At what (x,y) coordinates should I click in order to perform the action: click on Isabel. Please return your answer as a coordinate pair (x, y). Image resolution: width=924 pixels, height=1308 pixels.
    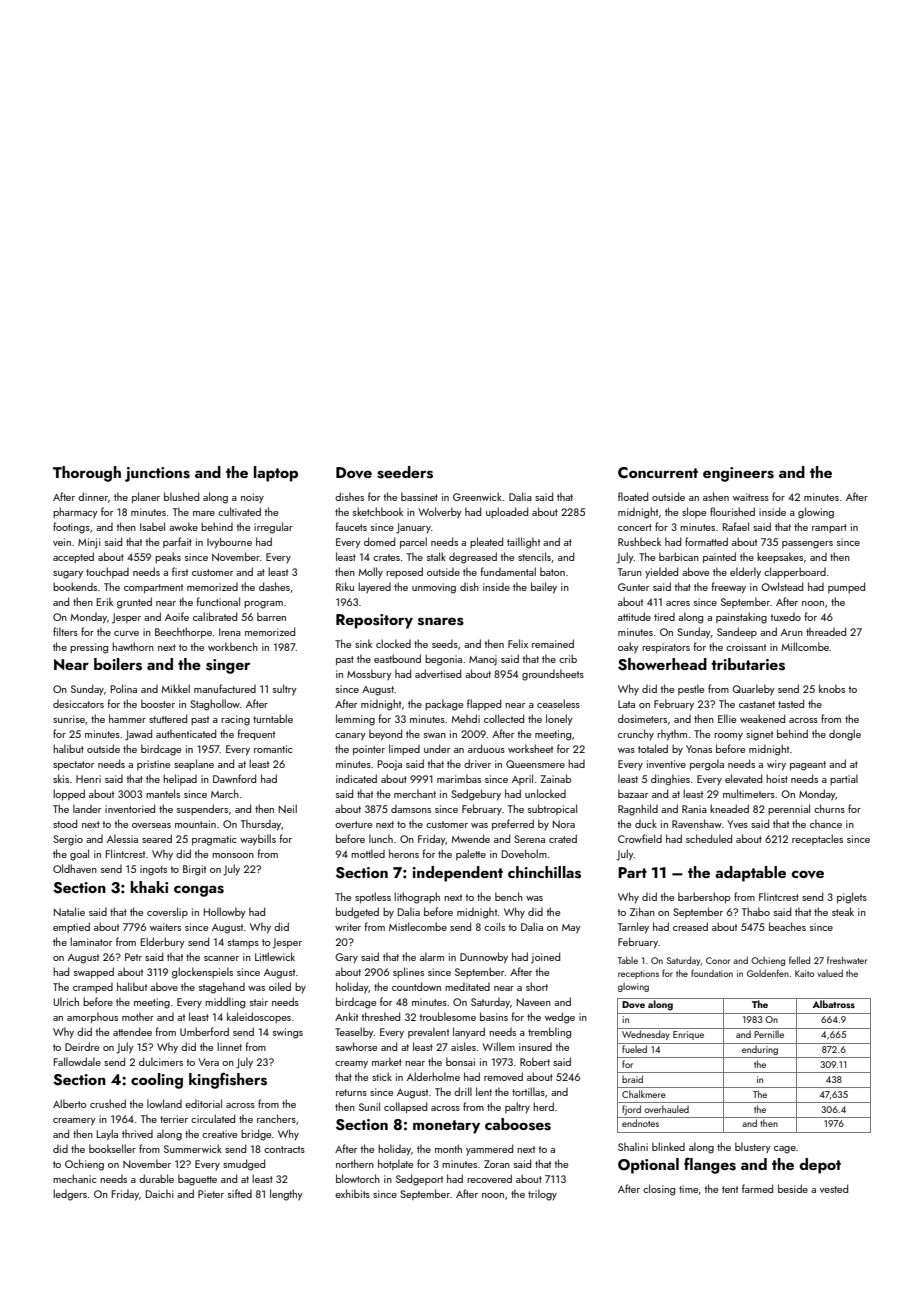
    Looking at the image, I should click on (152, 526).
